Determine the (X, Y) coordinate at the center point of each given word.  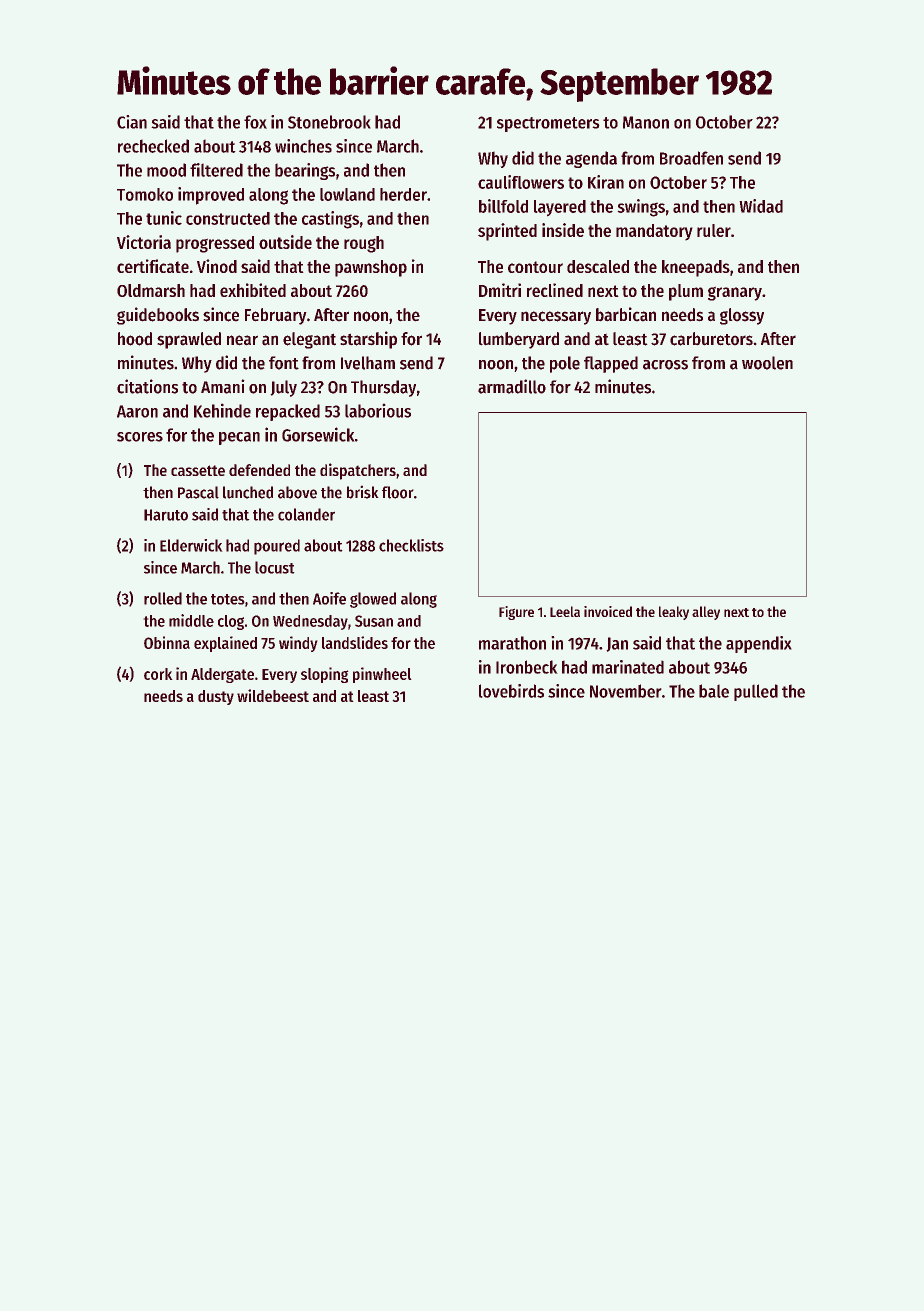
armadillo (512, 386)
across (665, 365)
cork (158, 674)
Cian (132, 122)
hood (135, 339)
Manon (646, 122)
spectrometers (548, 124)
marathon (512, 643)
